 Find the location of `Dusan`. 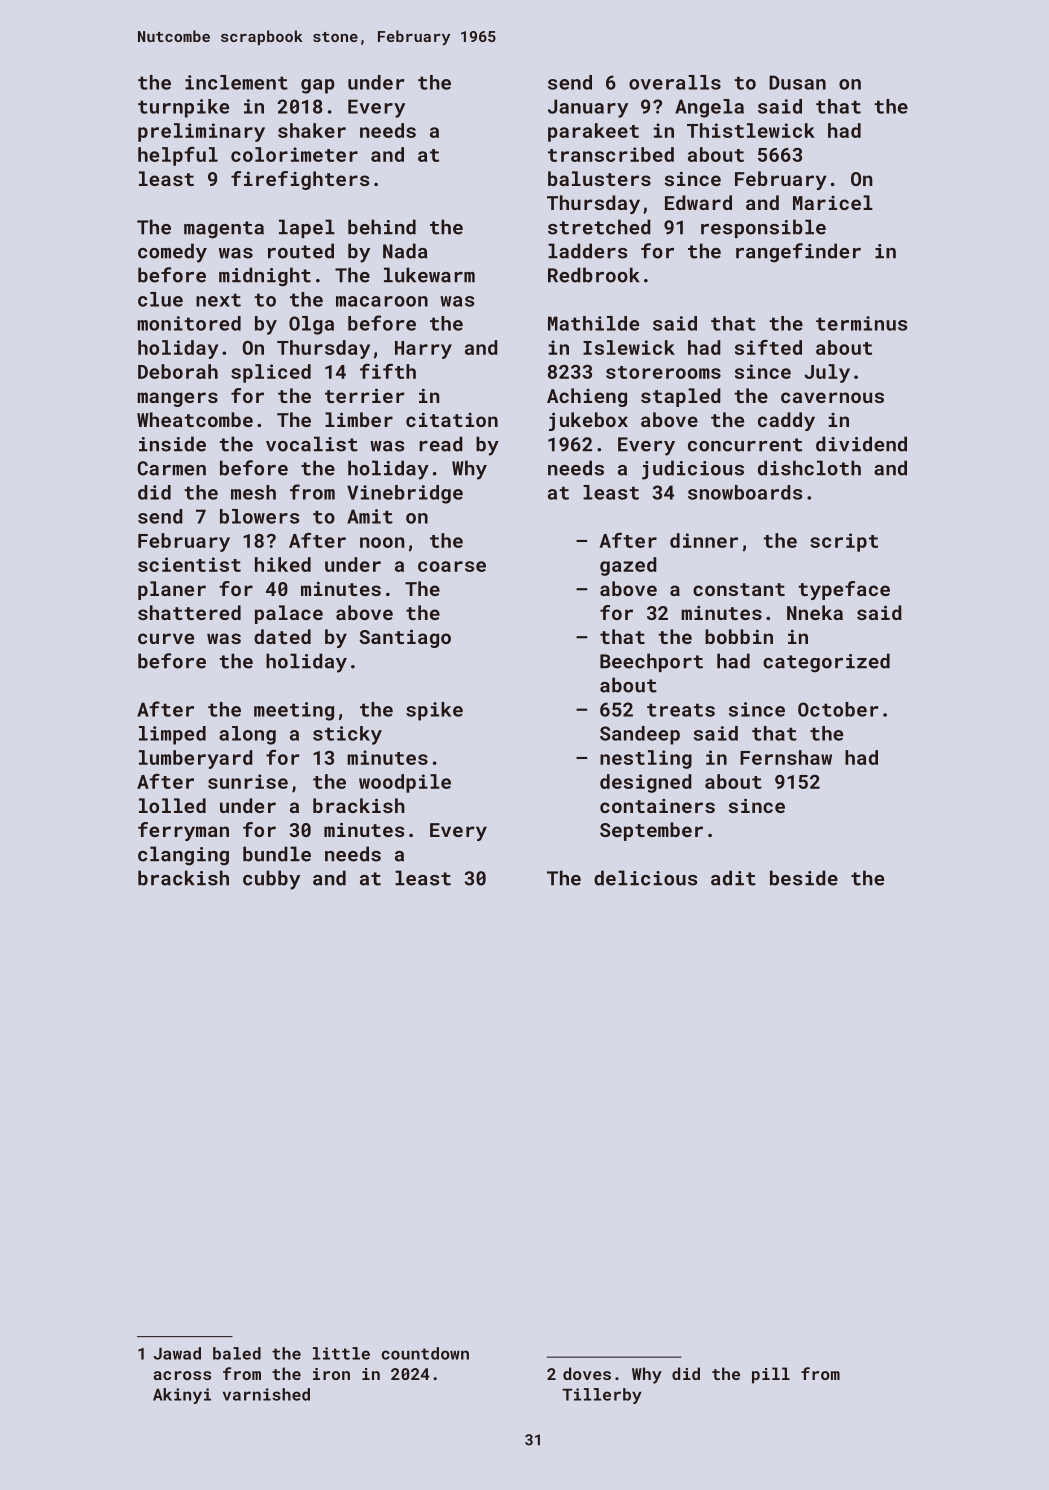

Dusan is located at coordinates (797, 82).
